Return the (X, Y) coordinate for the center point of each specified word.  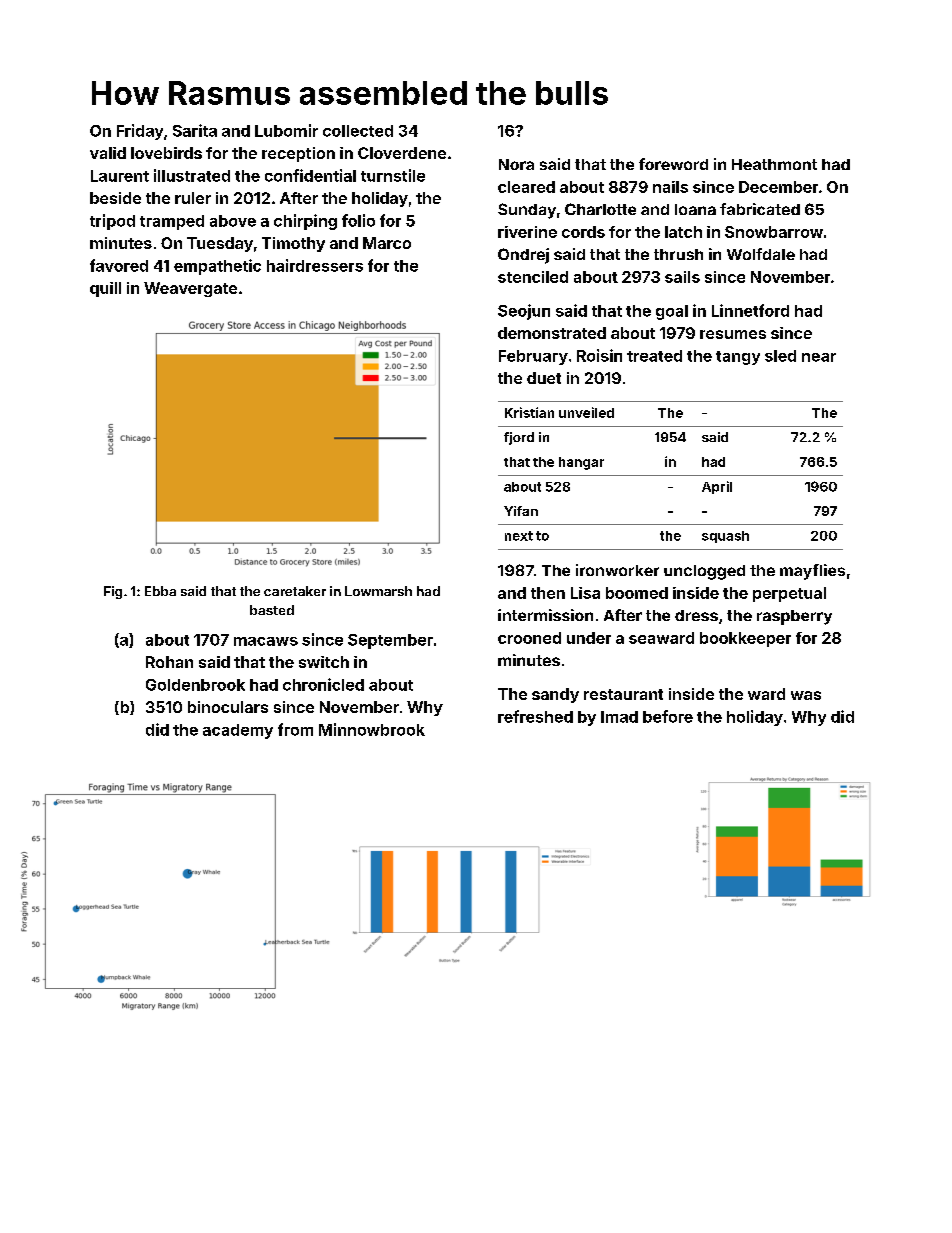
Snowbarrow (774, 232)
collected (358, 131)
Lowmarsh (378, 591)
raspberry (794, 617)
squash (725, 537)
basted (272, 610)
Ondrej (523, 256)
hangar (581, 463)
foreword (673, 164)
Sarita (195, 130)
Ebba (160, 591)
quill (105, 289)
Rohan (169, 662)
